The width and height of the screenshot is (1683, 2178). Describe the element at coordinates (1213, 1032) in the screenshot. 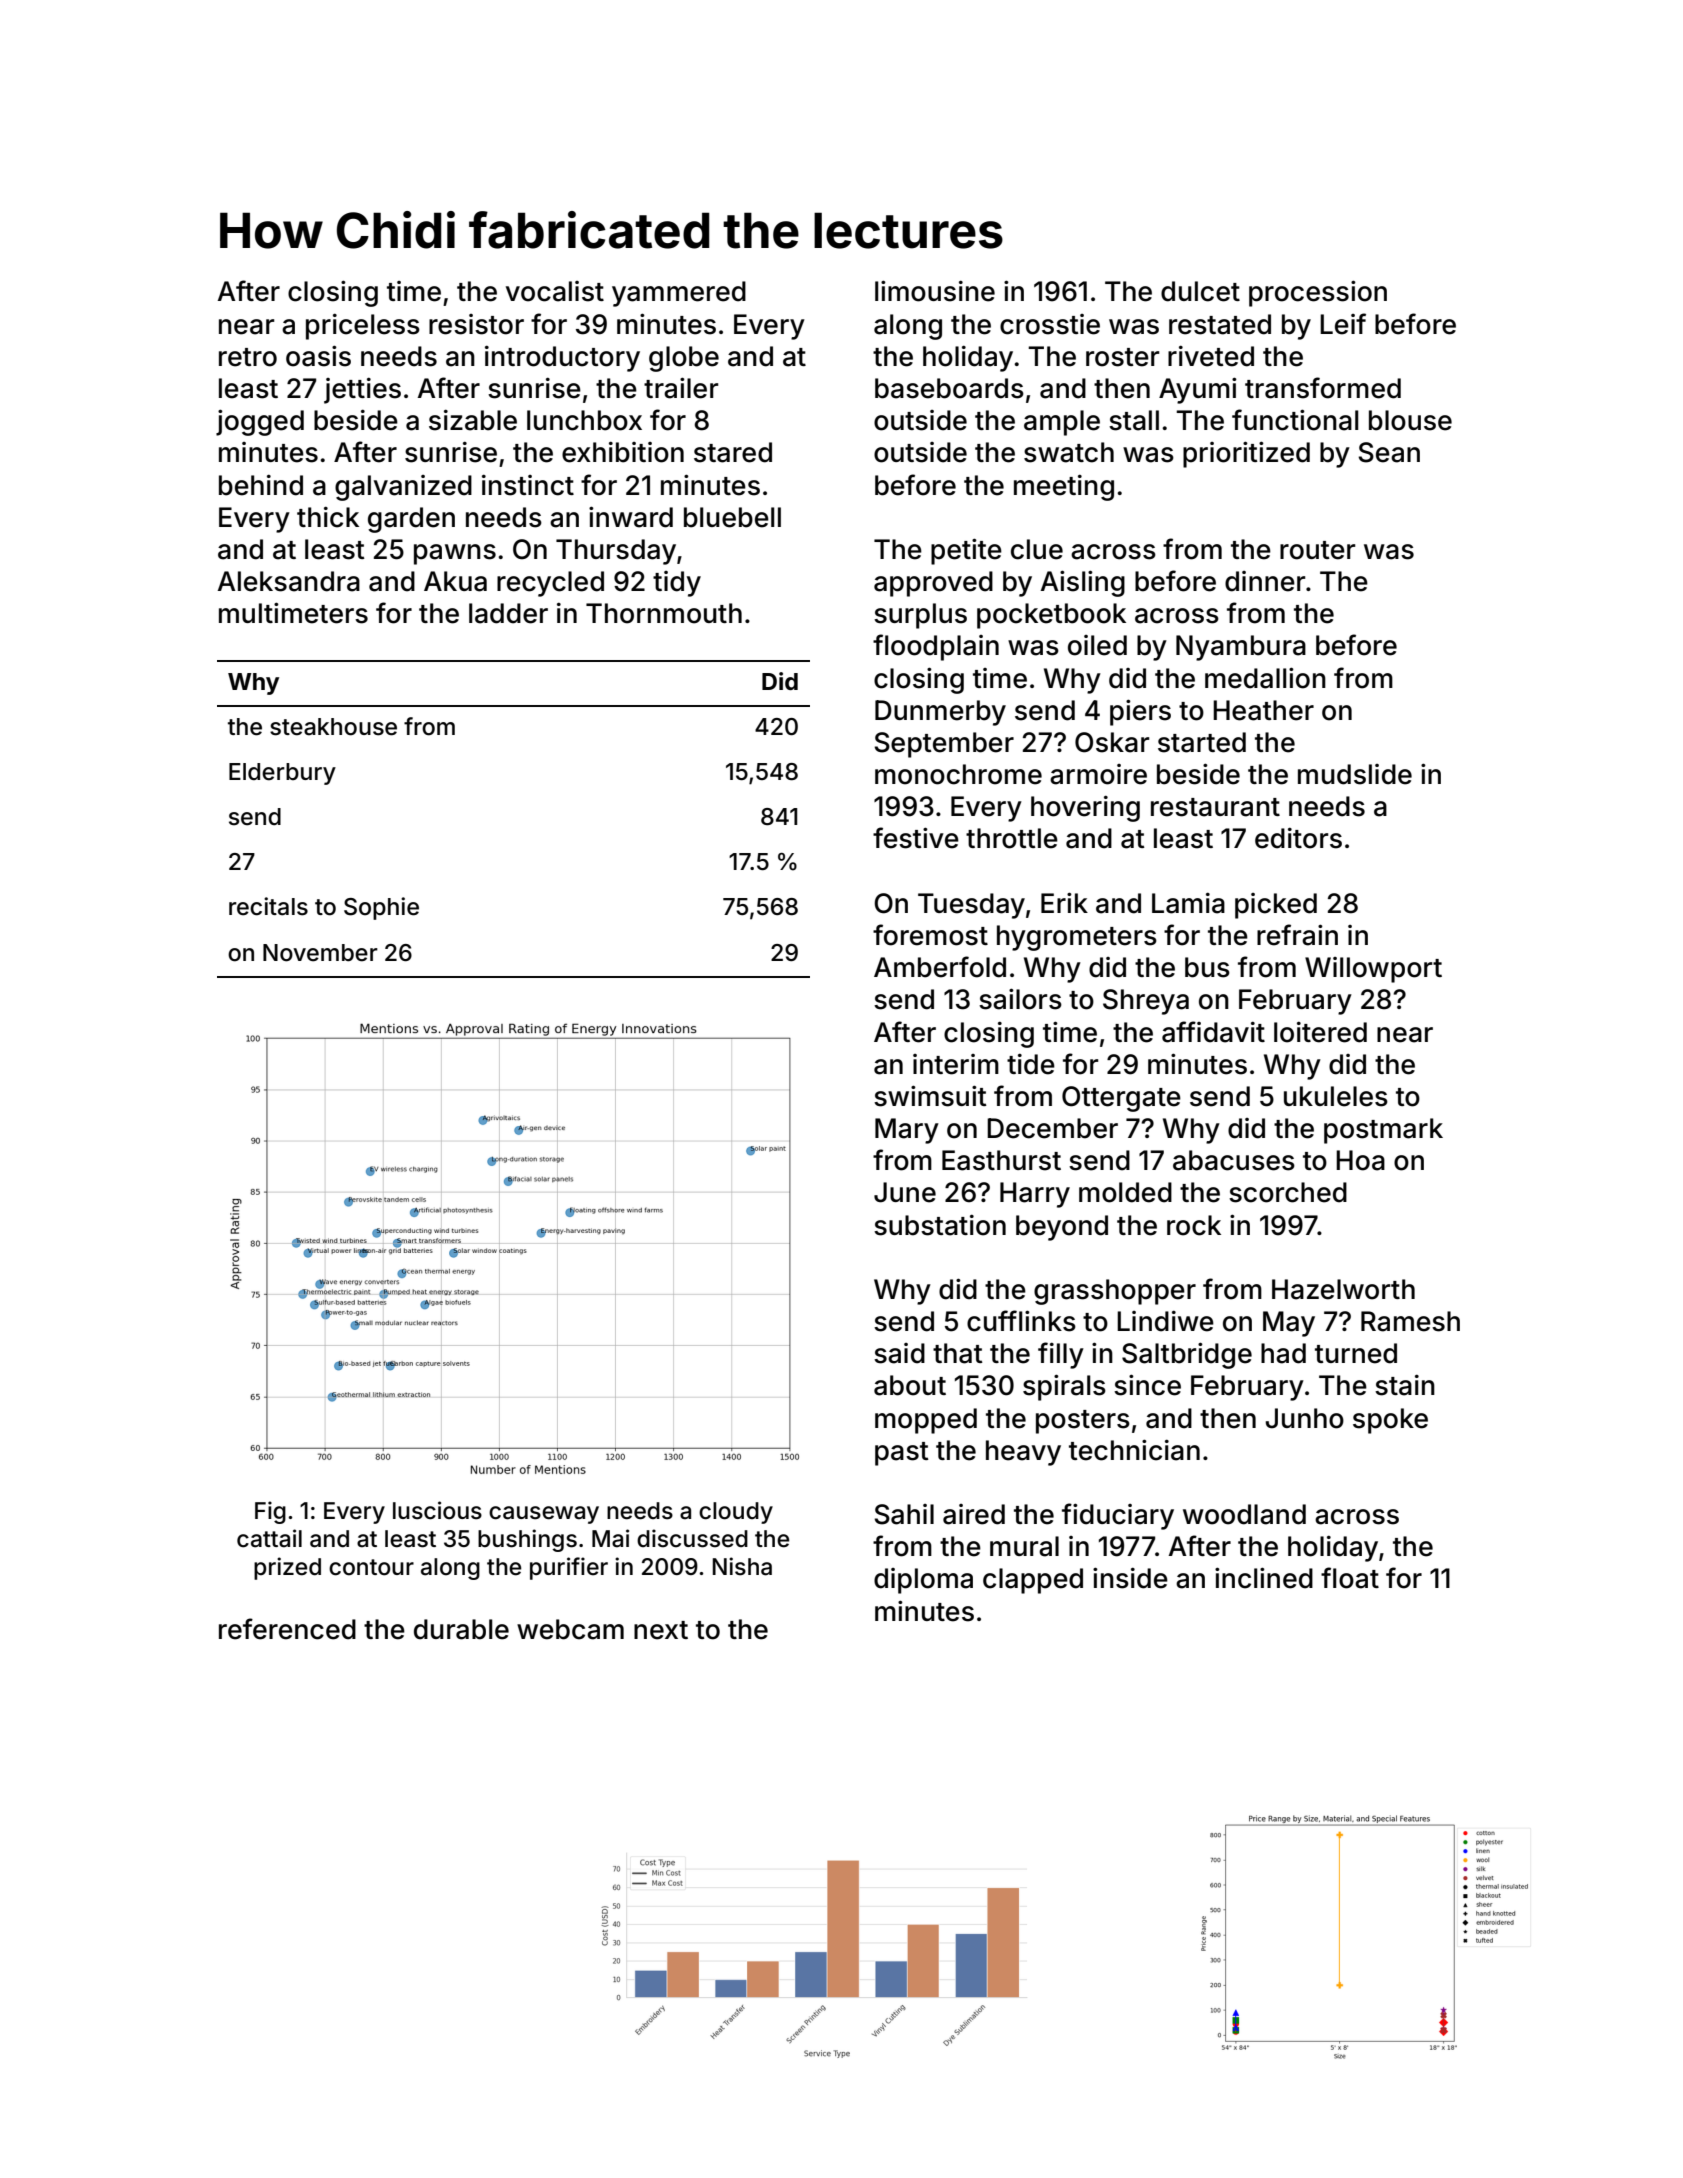

I see `affidavit` at that location.
